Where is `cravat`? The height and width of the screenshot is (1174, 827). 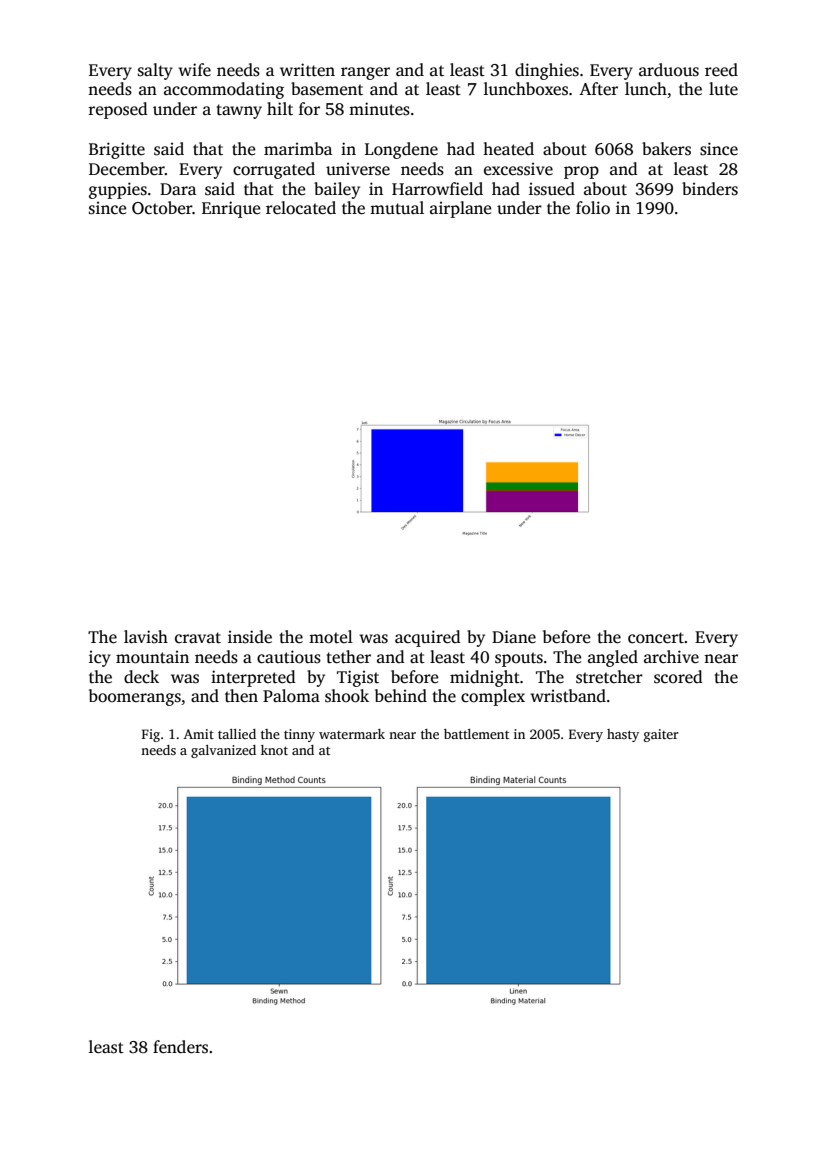
cravat is located at coordinates (198, 638).
